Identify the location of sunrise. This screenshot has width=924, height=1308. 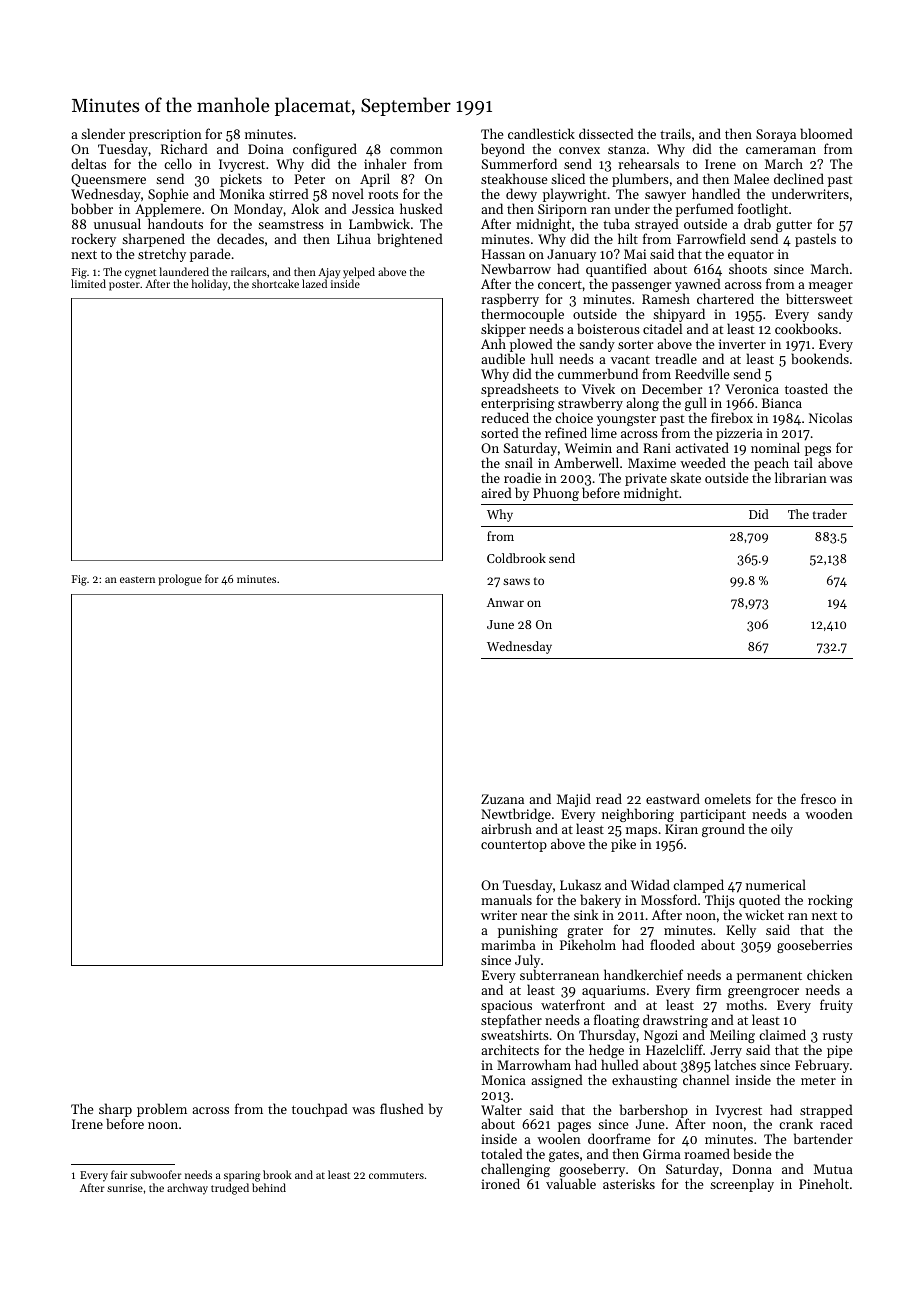
(125, 1188).
